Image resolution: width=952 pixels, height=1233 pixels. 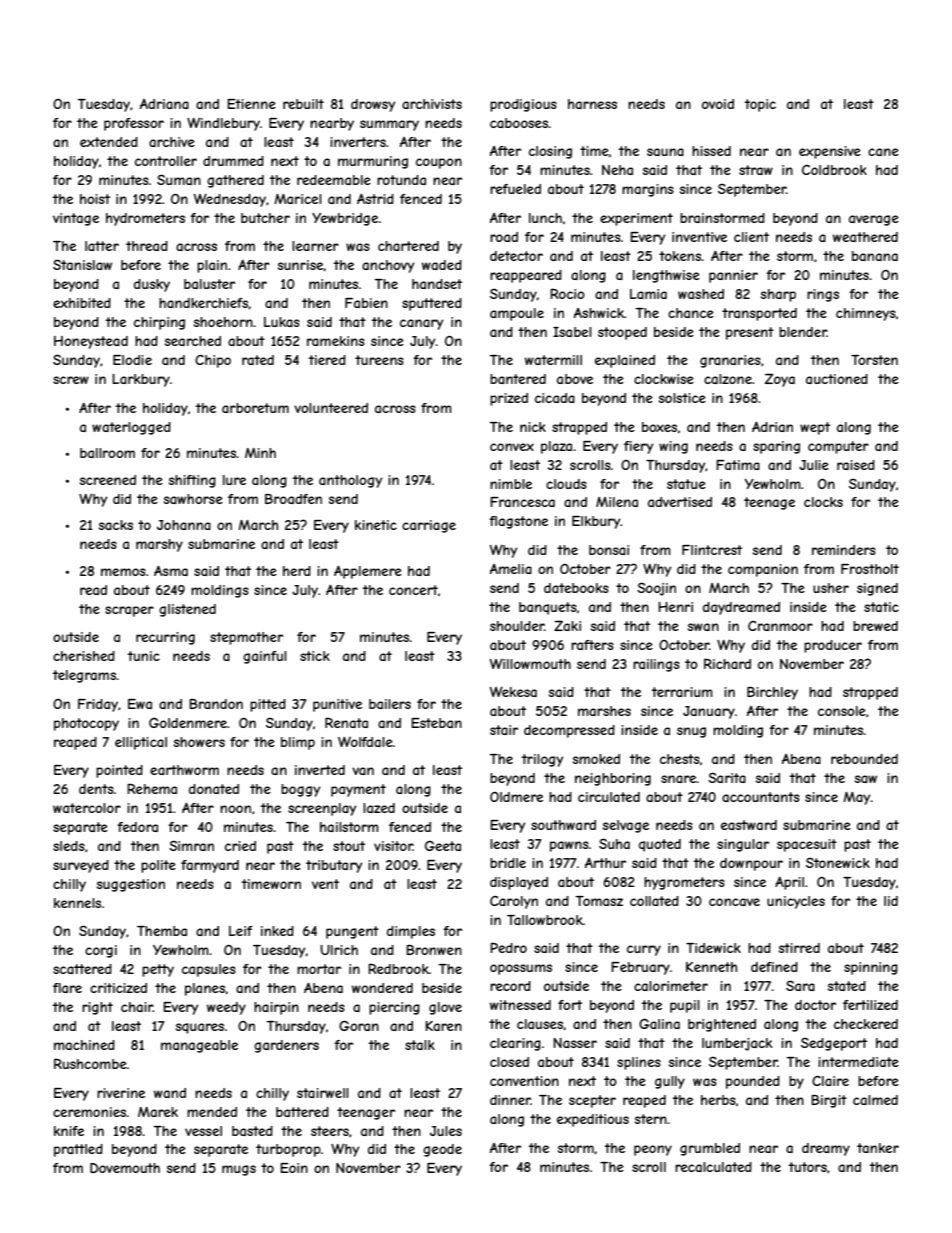 What do you see at coordinates (134, 124) in the image?
I see `professor` at bounding box center [134, 124].
